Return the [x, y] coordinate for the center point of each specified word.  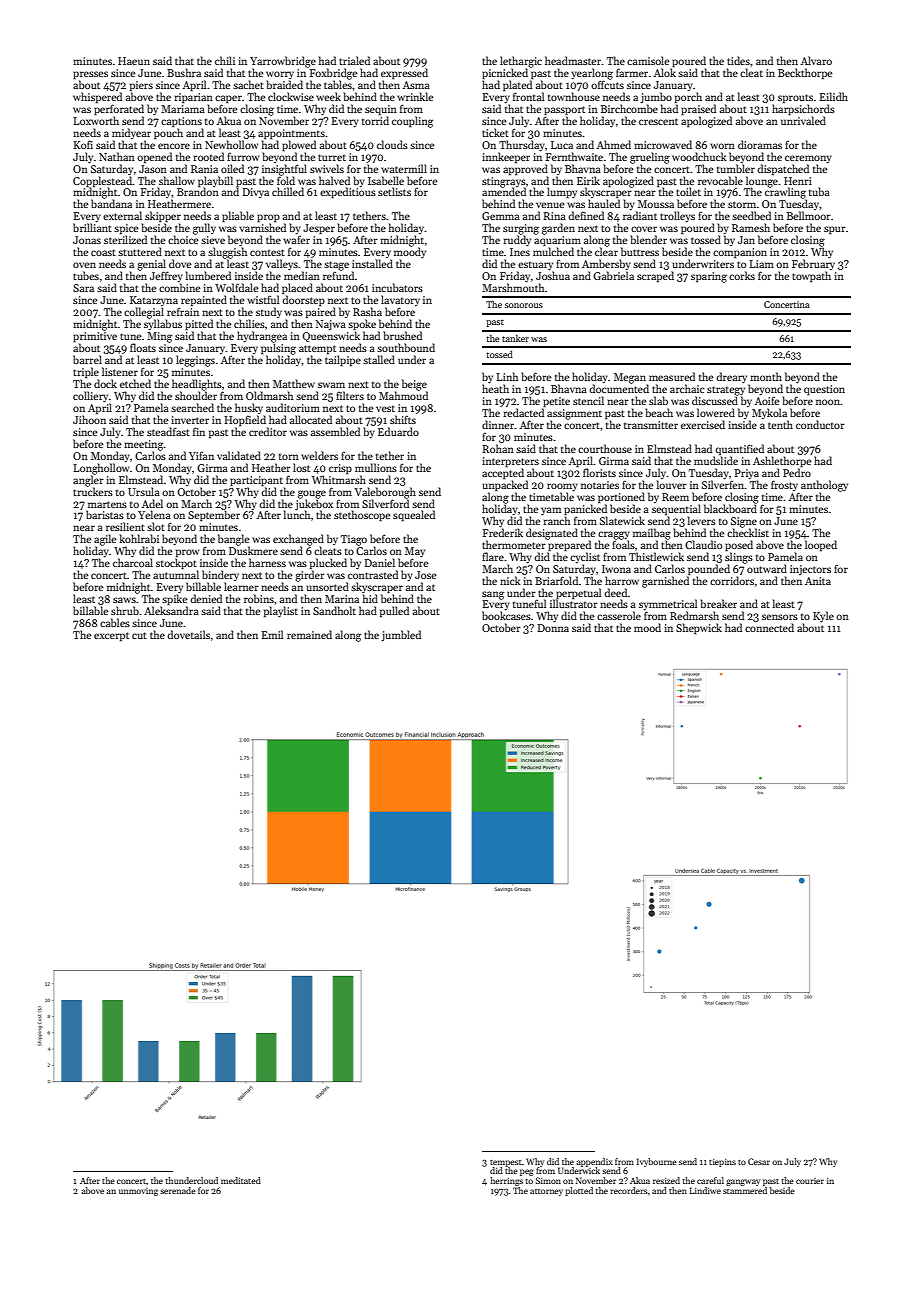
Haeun [134, 61]
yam [551, 511]
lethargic [521, 62]
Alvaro [816, 60]
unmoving [138, 1192]
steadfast [168, 431]
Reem [675, 497]
